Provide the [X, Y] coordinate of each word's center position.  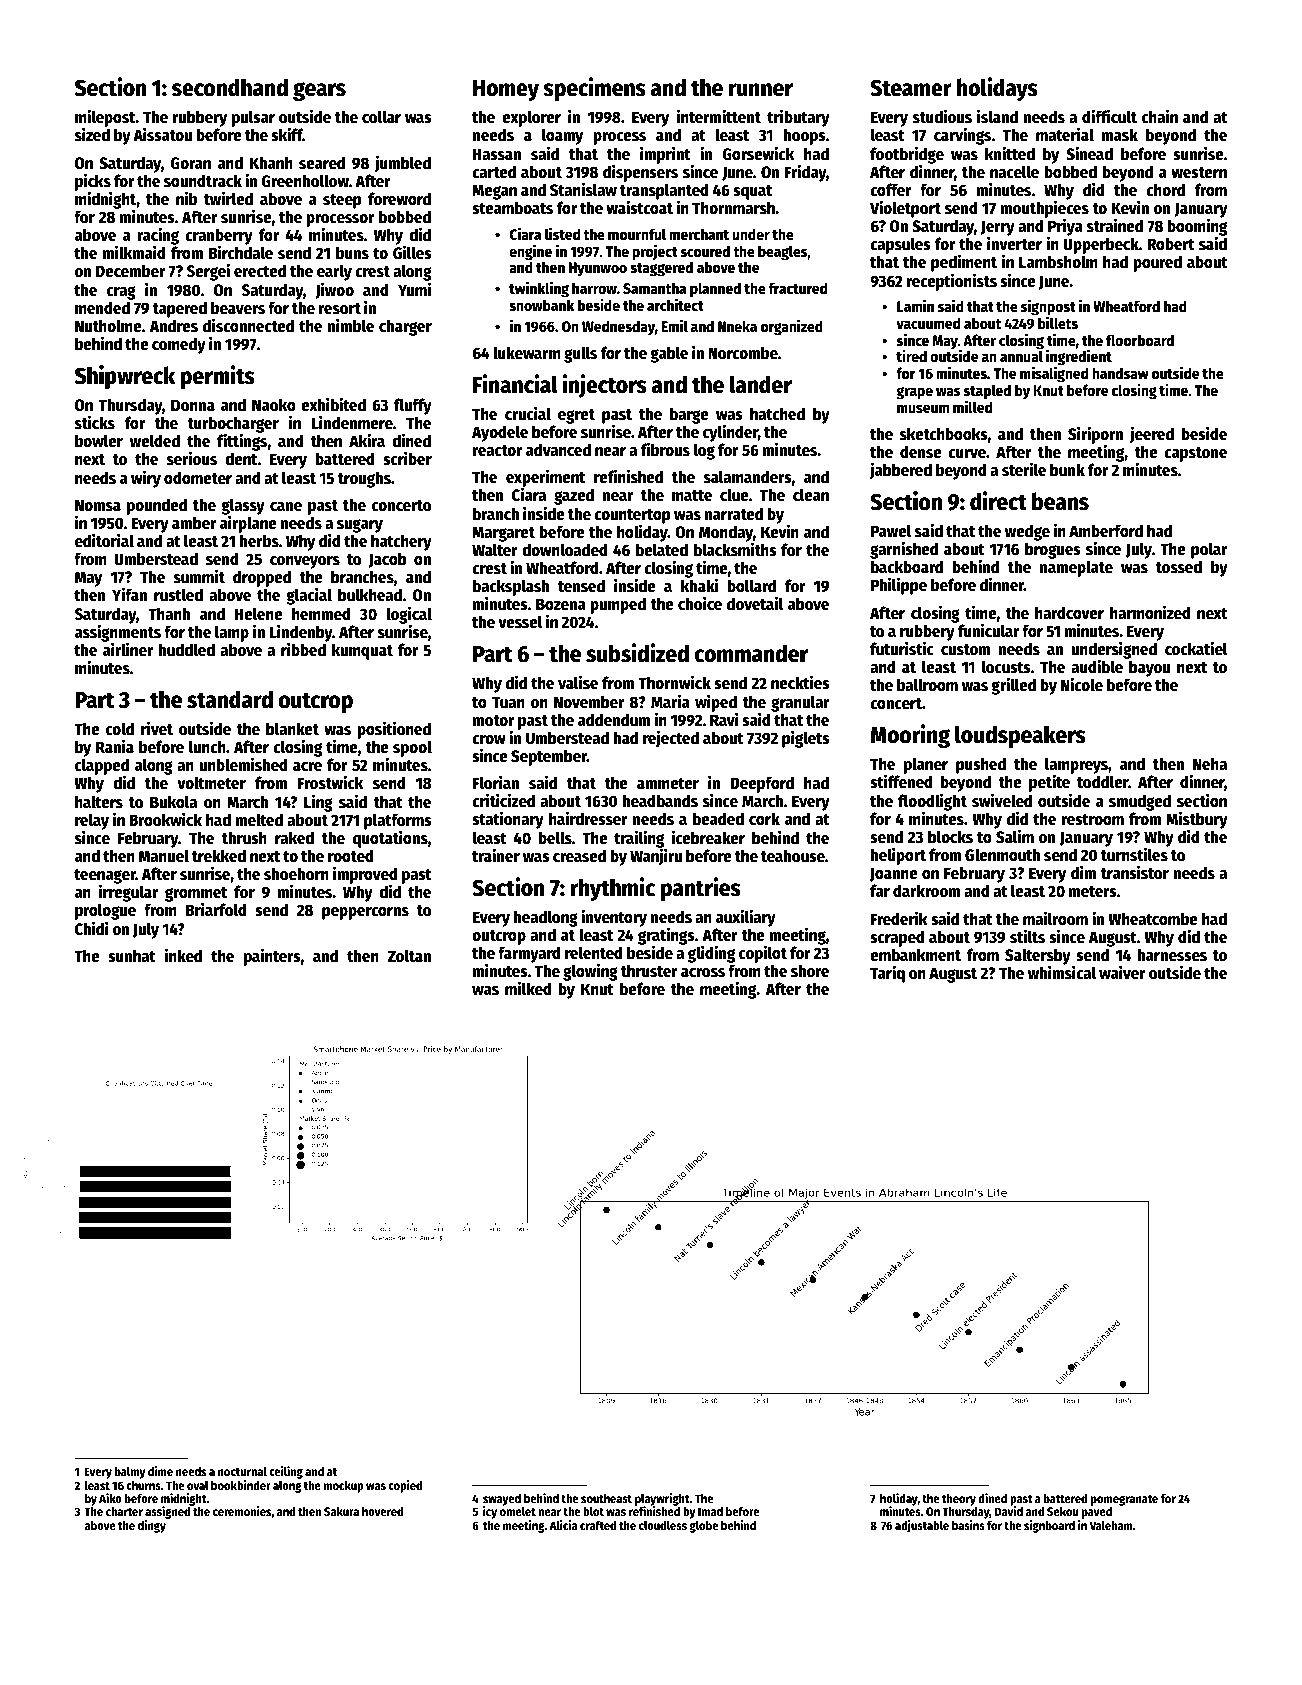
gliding [711, 954]
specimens [594, 89]
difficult [1109, 116]
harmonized [1150, 612]
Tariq [887, 974]
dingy [152, 1526]
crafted [598, 1525]
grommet [196, 895]
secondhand [230, 87]
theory [959, 1500]
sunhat [132, 956]
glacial [309, 596]
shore [810, 971]
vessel [520, 622]
